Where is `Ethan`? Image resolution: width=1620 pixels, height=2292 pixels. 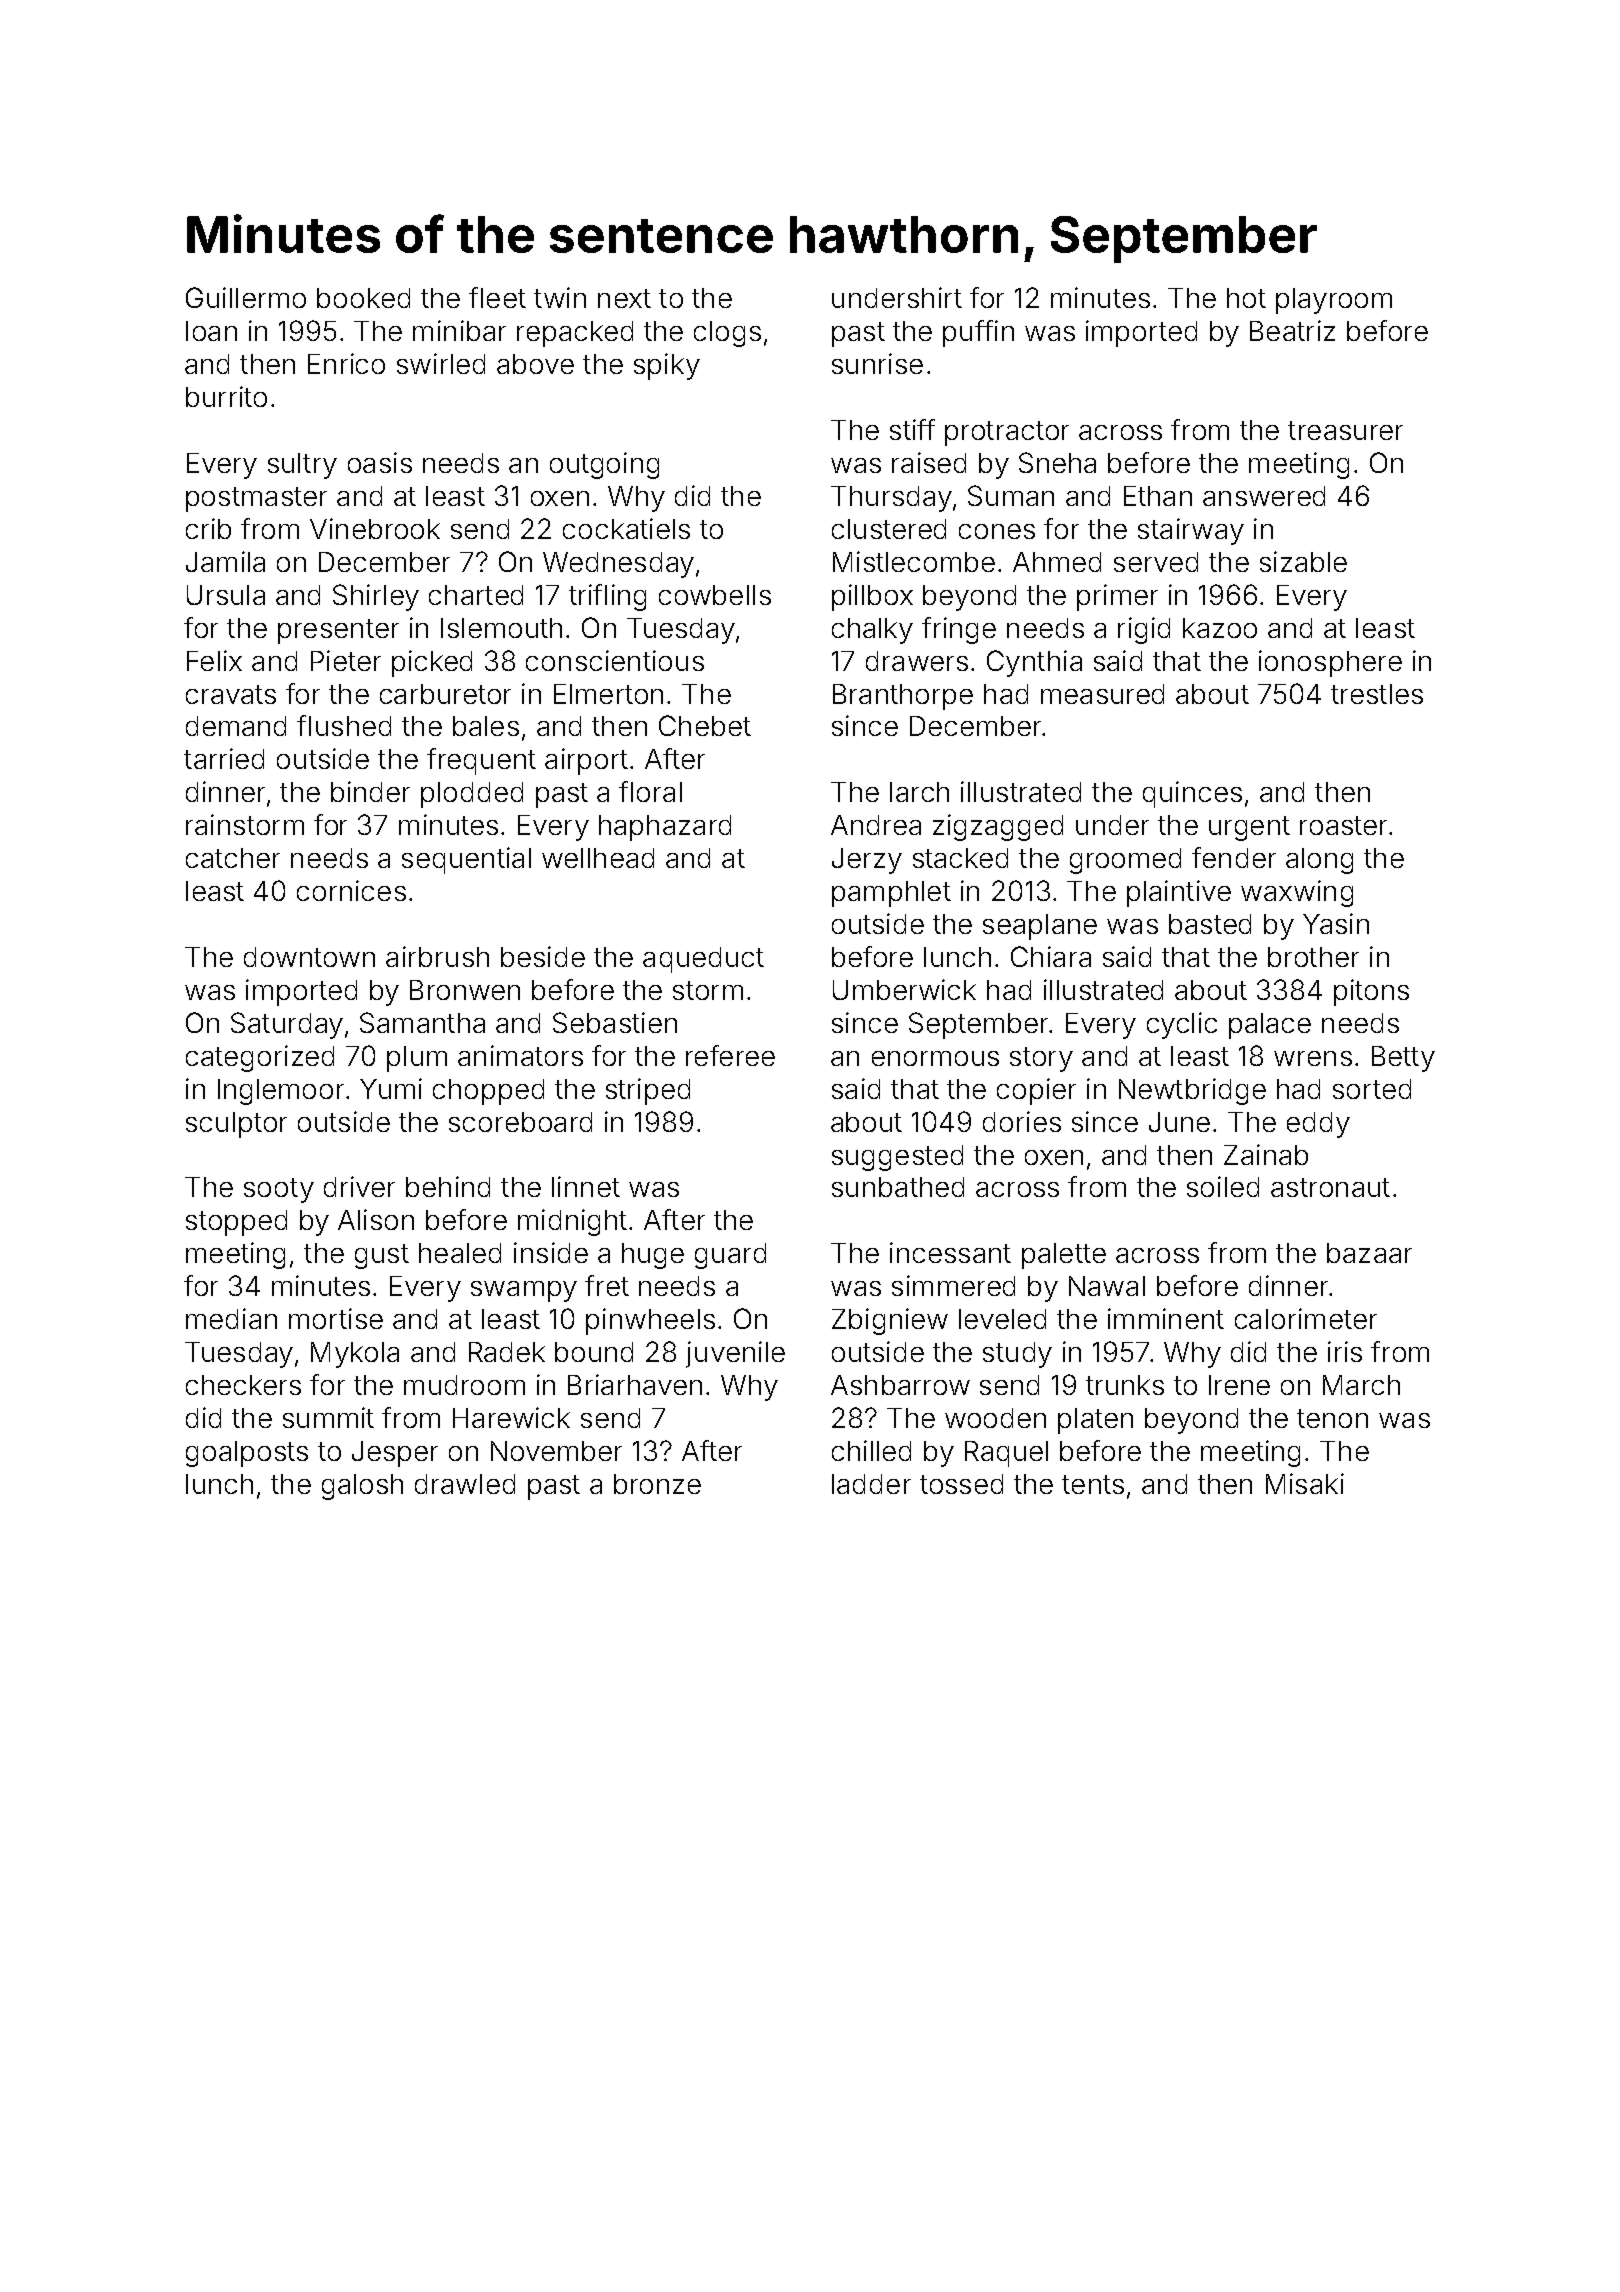 Ethan is located at coordinates (1158, 496).
